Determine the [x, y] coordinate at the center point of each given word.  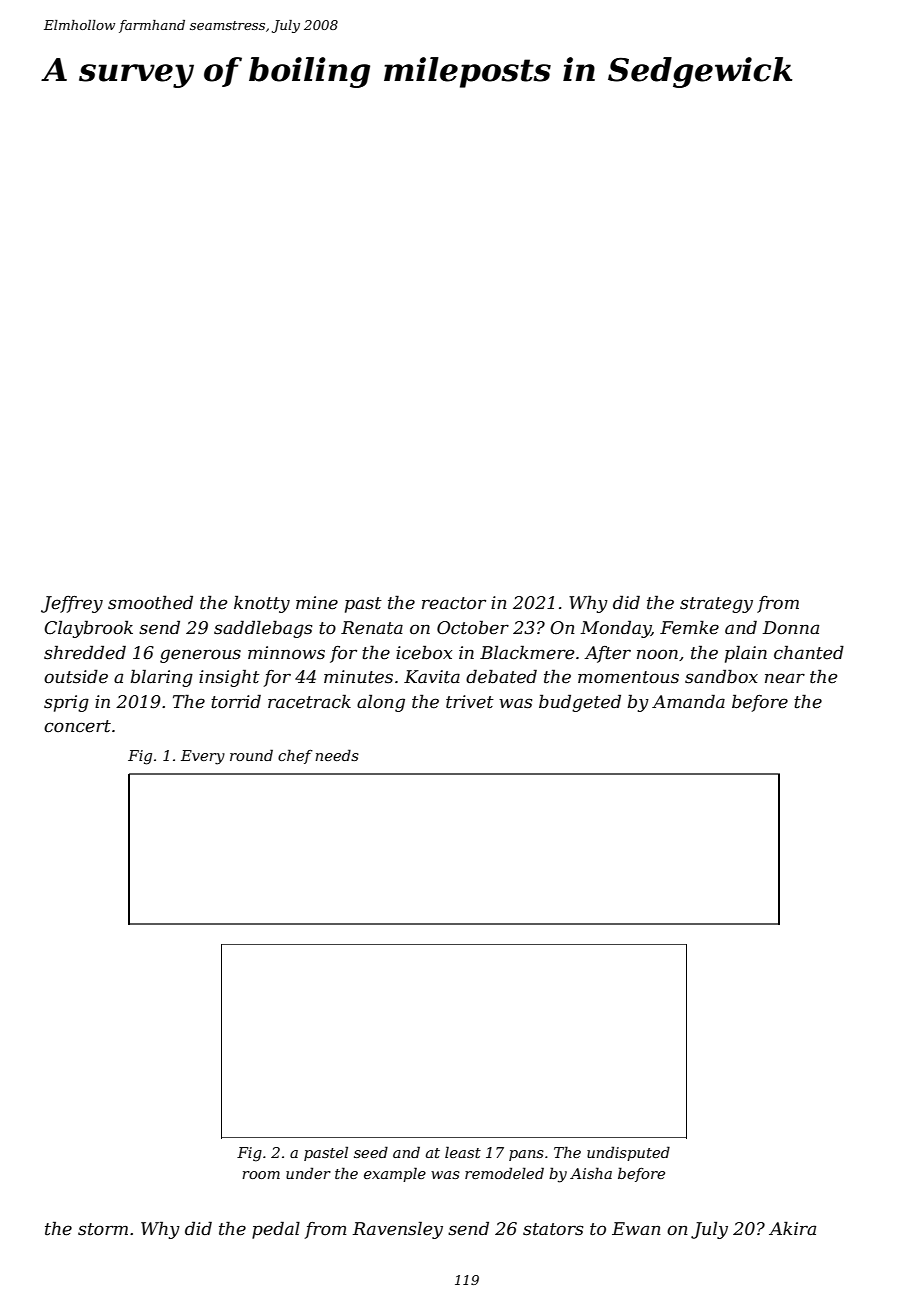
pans [526, 1155]
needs [337, 755]
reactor [454, 603]
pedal [276, 1230]
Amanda [688, 701]
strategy [716, 605]
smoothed [150, 602]
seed [371, 1152]
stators [553, 1229]
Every [203, 757]
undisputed [628, 1153]
